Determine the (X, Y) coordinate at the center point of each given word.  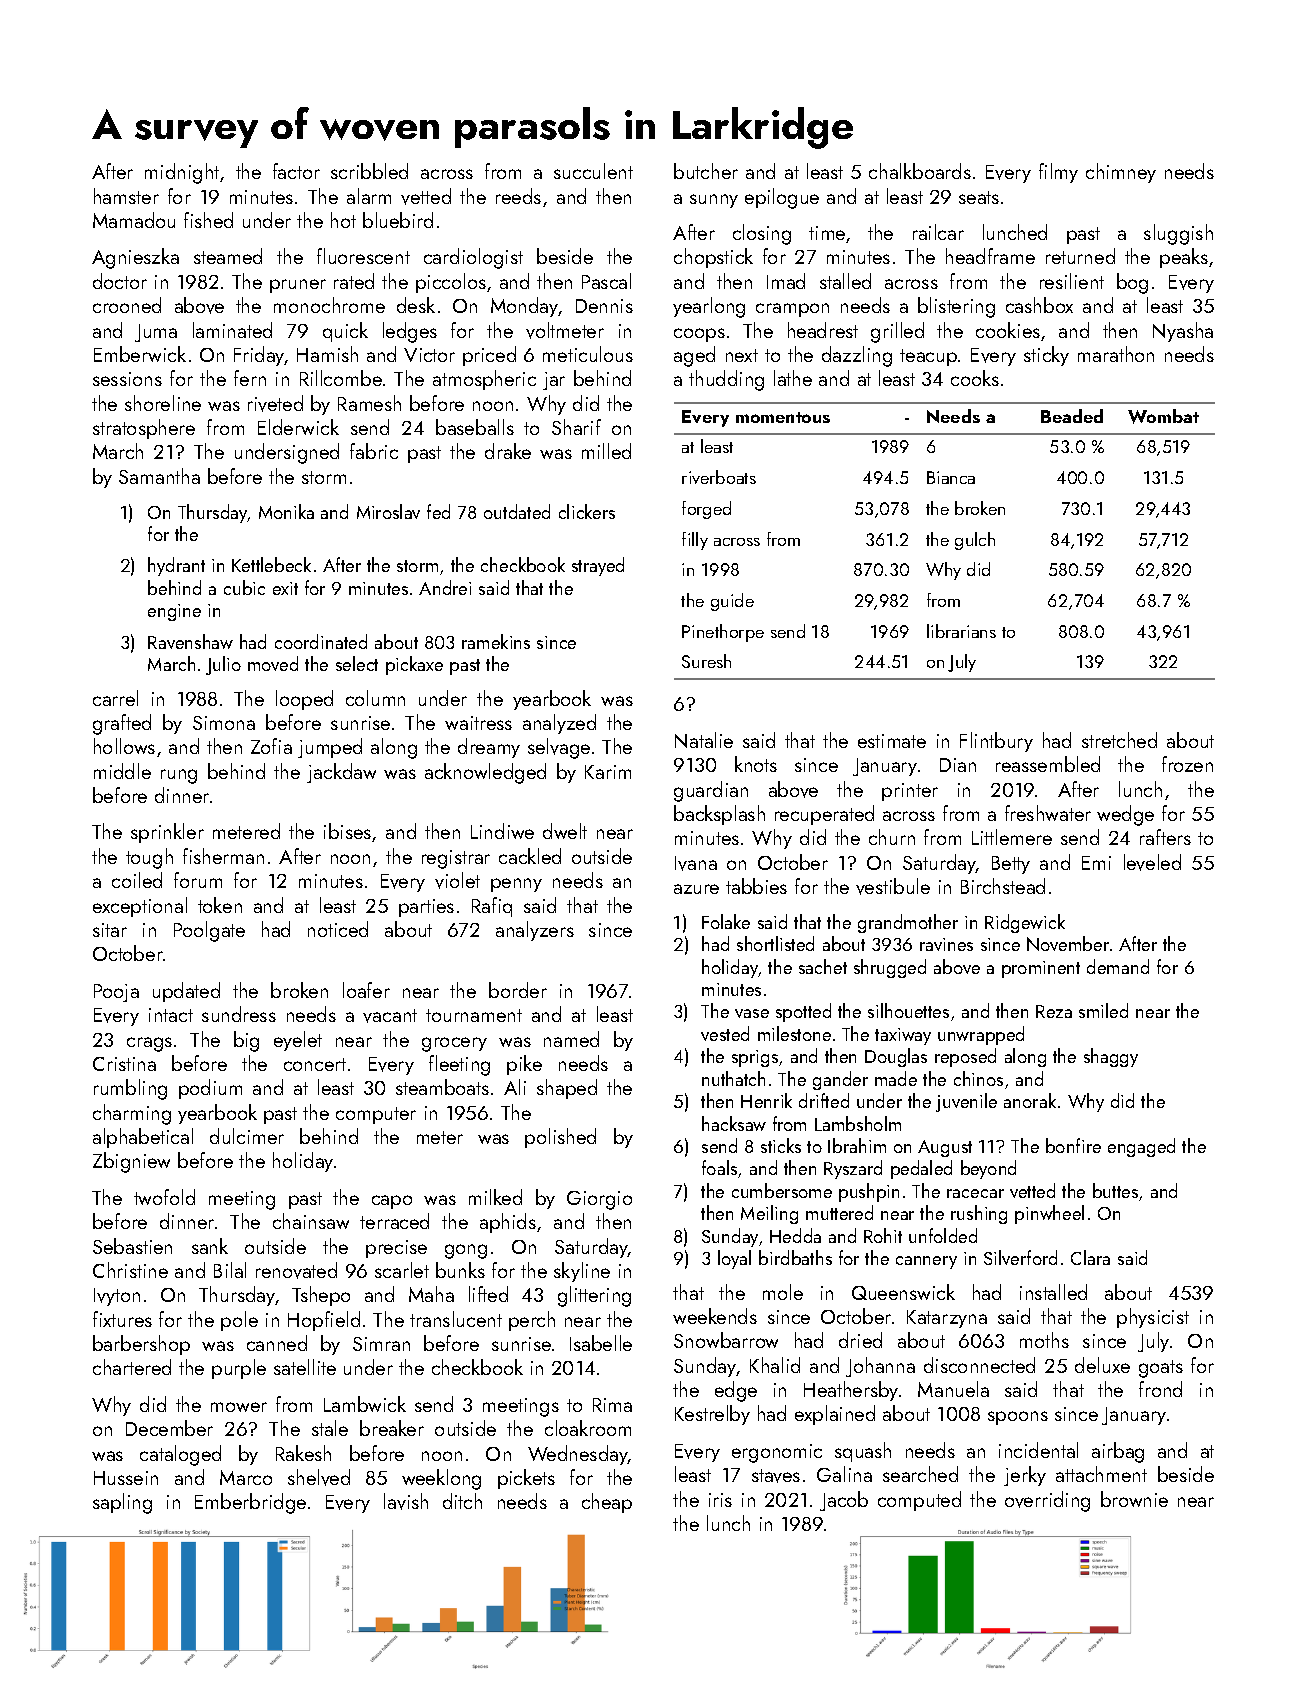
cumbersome (782, 1190)
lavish (406, 1501)
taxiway (903, 1036)
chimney (1121, 173)
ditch (462, 1501)
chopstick (713, 258)
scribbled (369, 171)
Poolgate (209, 931)
